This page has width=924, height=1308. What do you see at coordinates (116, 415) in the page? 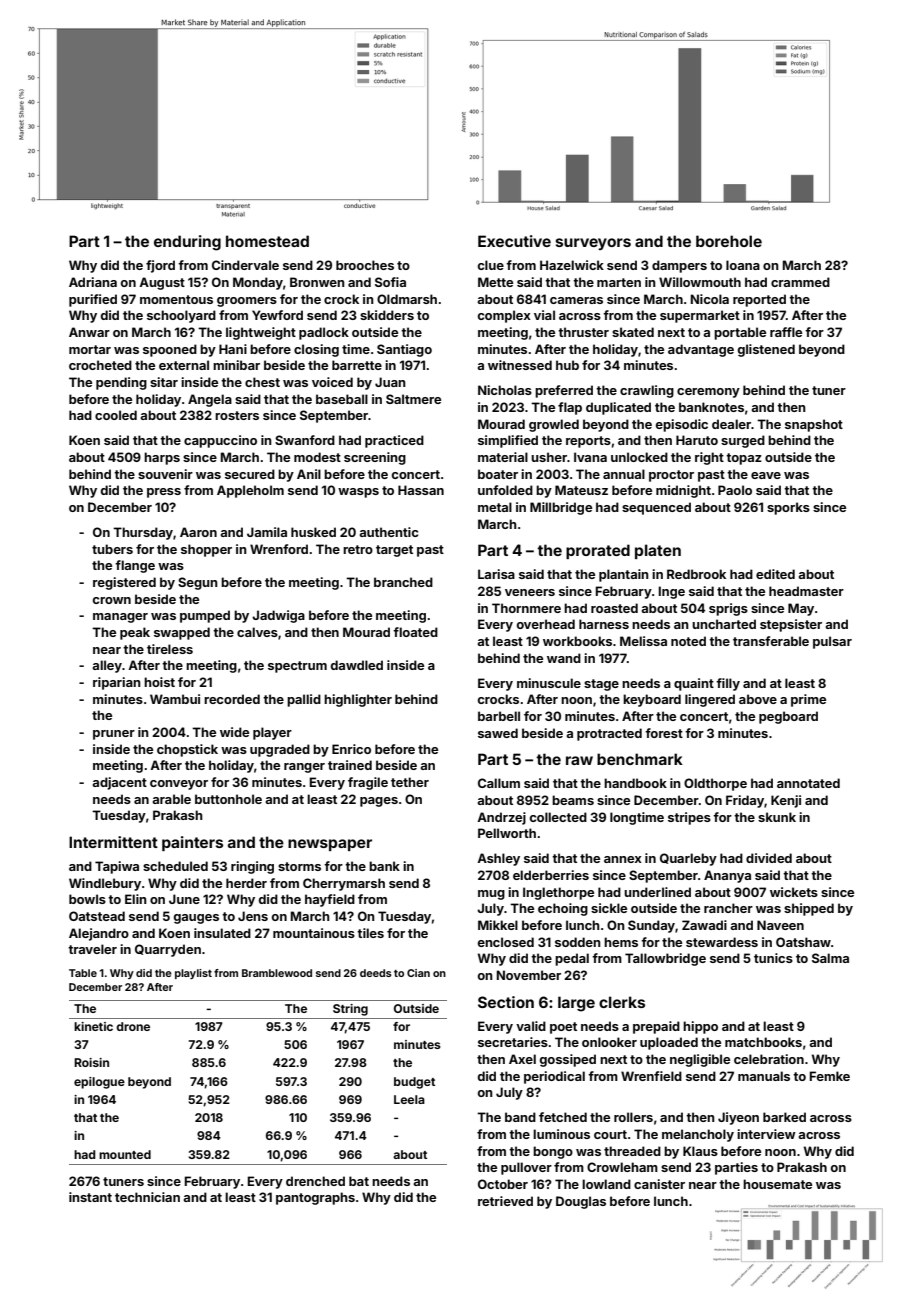
I see `cooled` at bounding box center [116, 415].
